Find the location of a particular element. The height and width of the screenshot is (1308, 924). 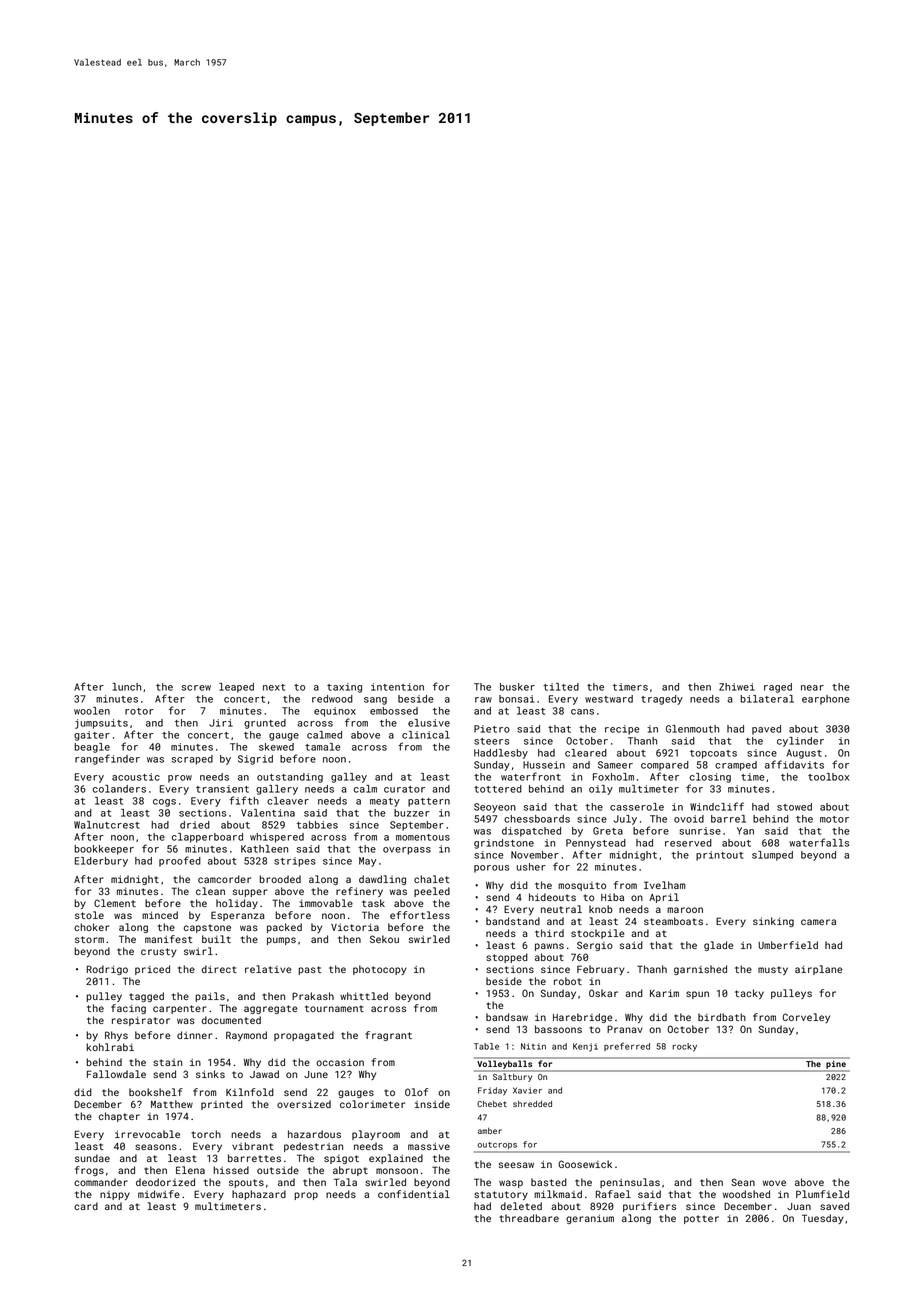

busker is located at coordinates (517, 687).
